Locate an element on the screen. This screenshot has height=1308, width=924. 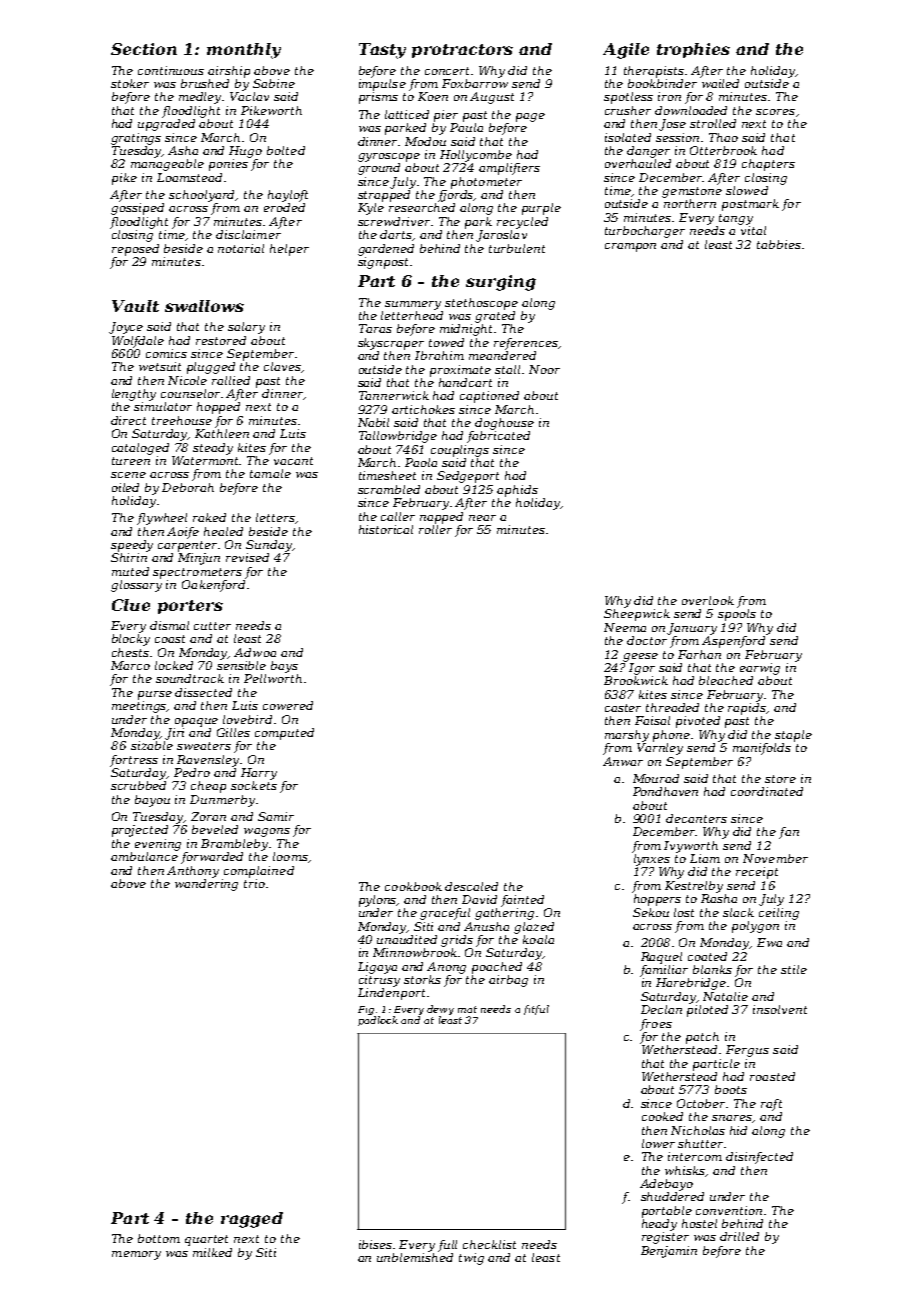
Sabine is located at coordinates (274, 83).
